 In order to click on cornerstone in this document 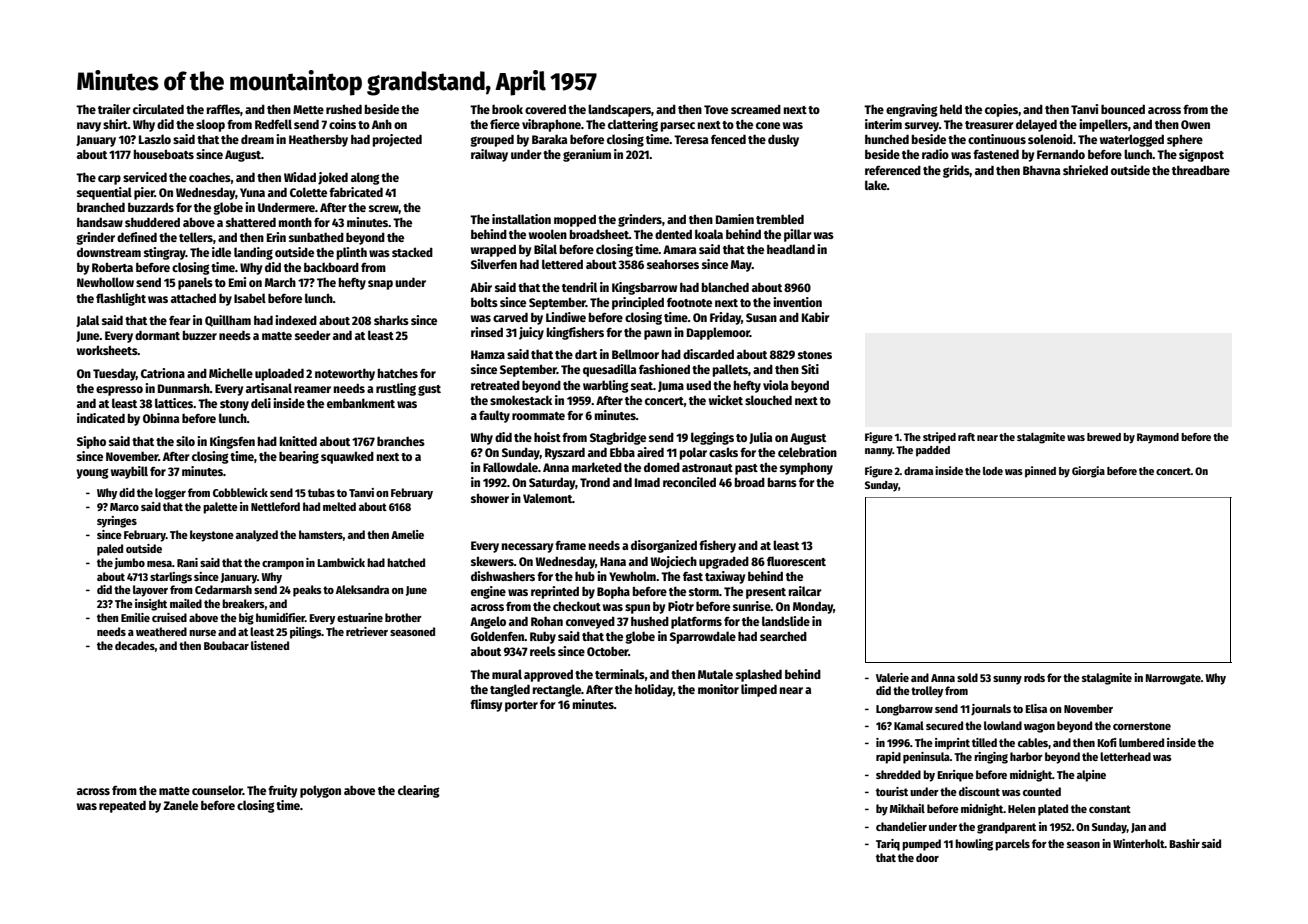, I will do `click(1142, 726)`.
